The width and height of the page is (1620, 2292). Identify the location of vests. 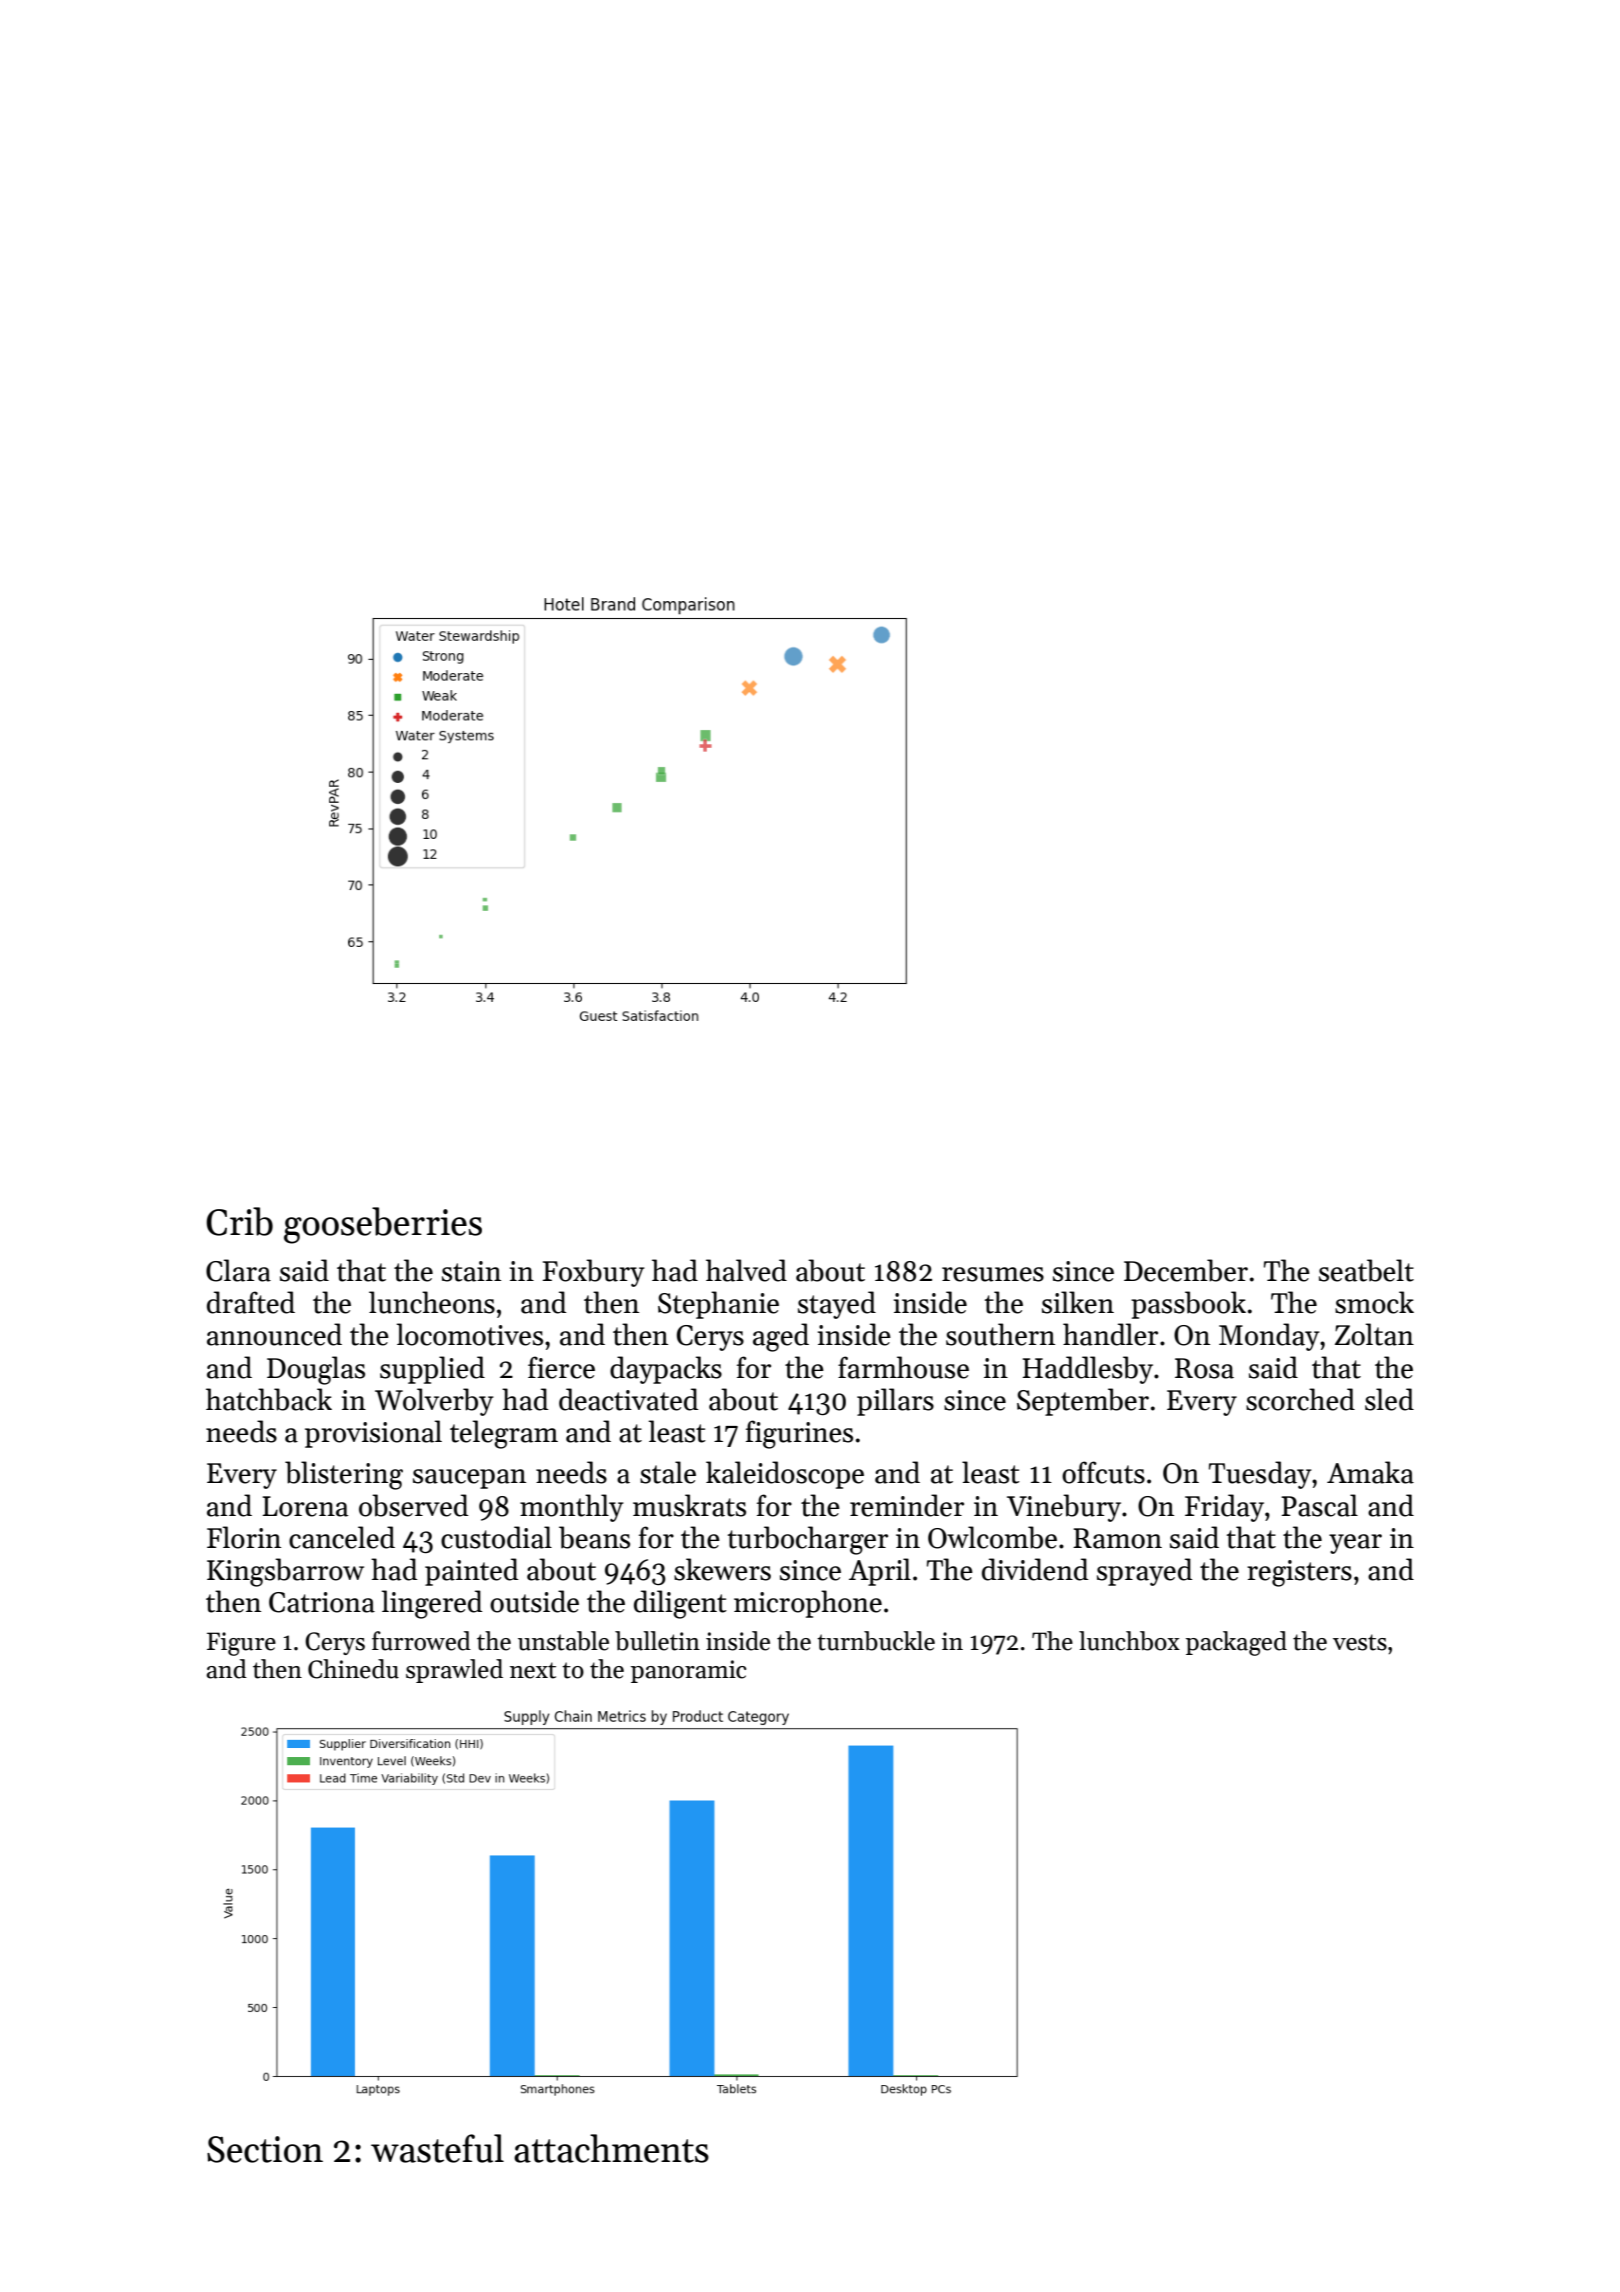
(1360, 1642).
